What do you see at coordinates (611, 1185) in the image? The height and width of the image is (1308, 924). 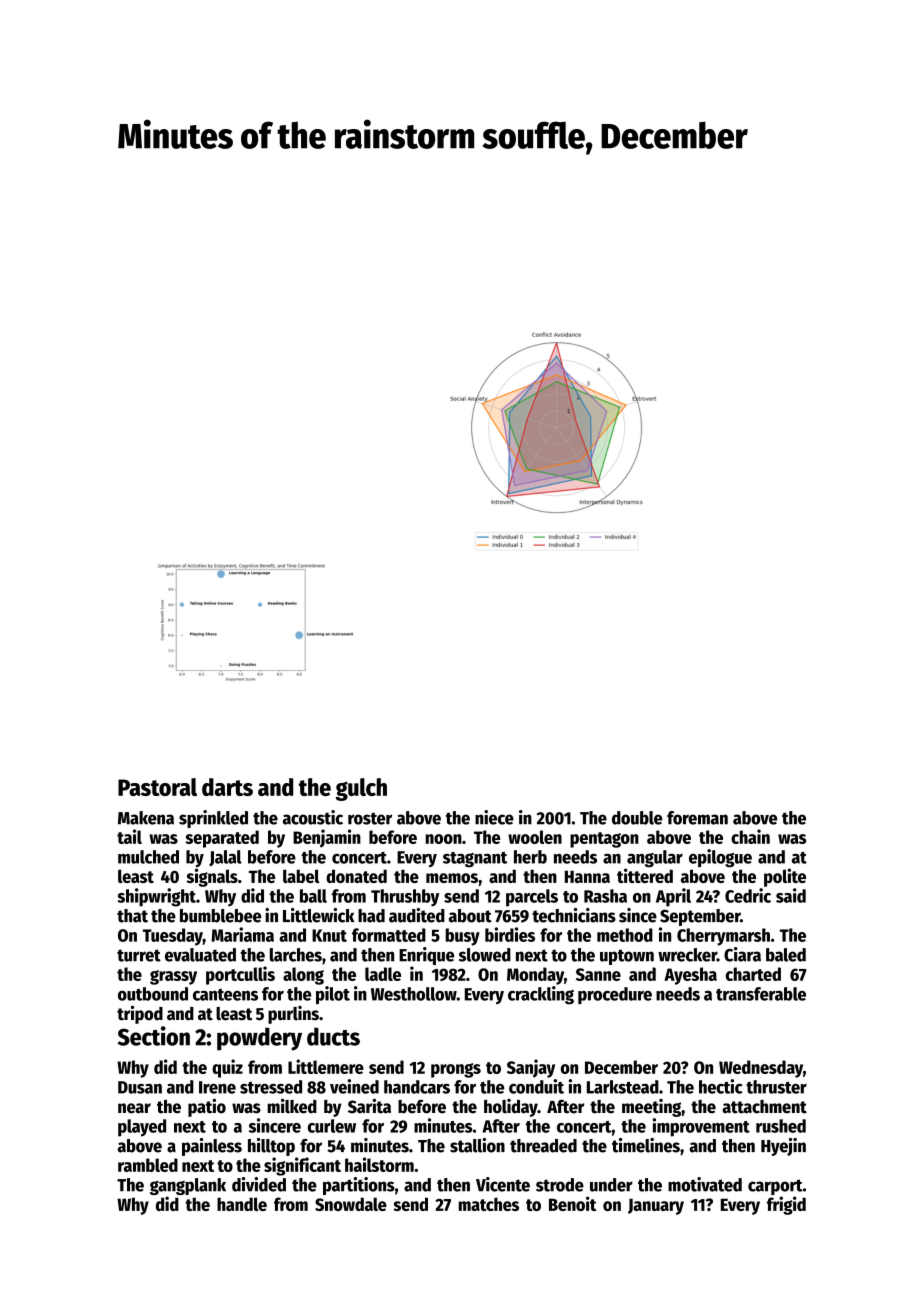 I see `under` at bounding box center [611, 1185].
